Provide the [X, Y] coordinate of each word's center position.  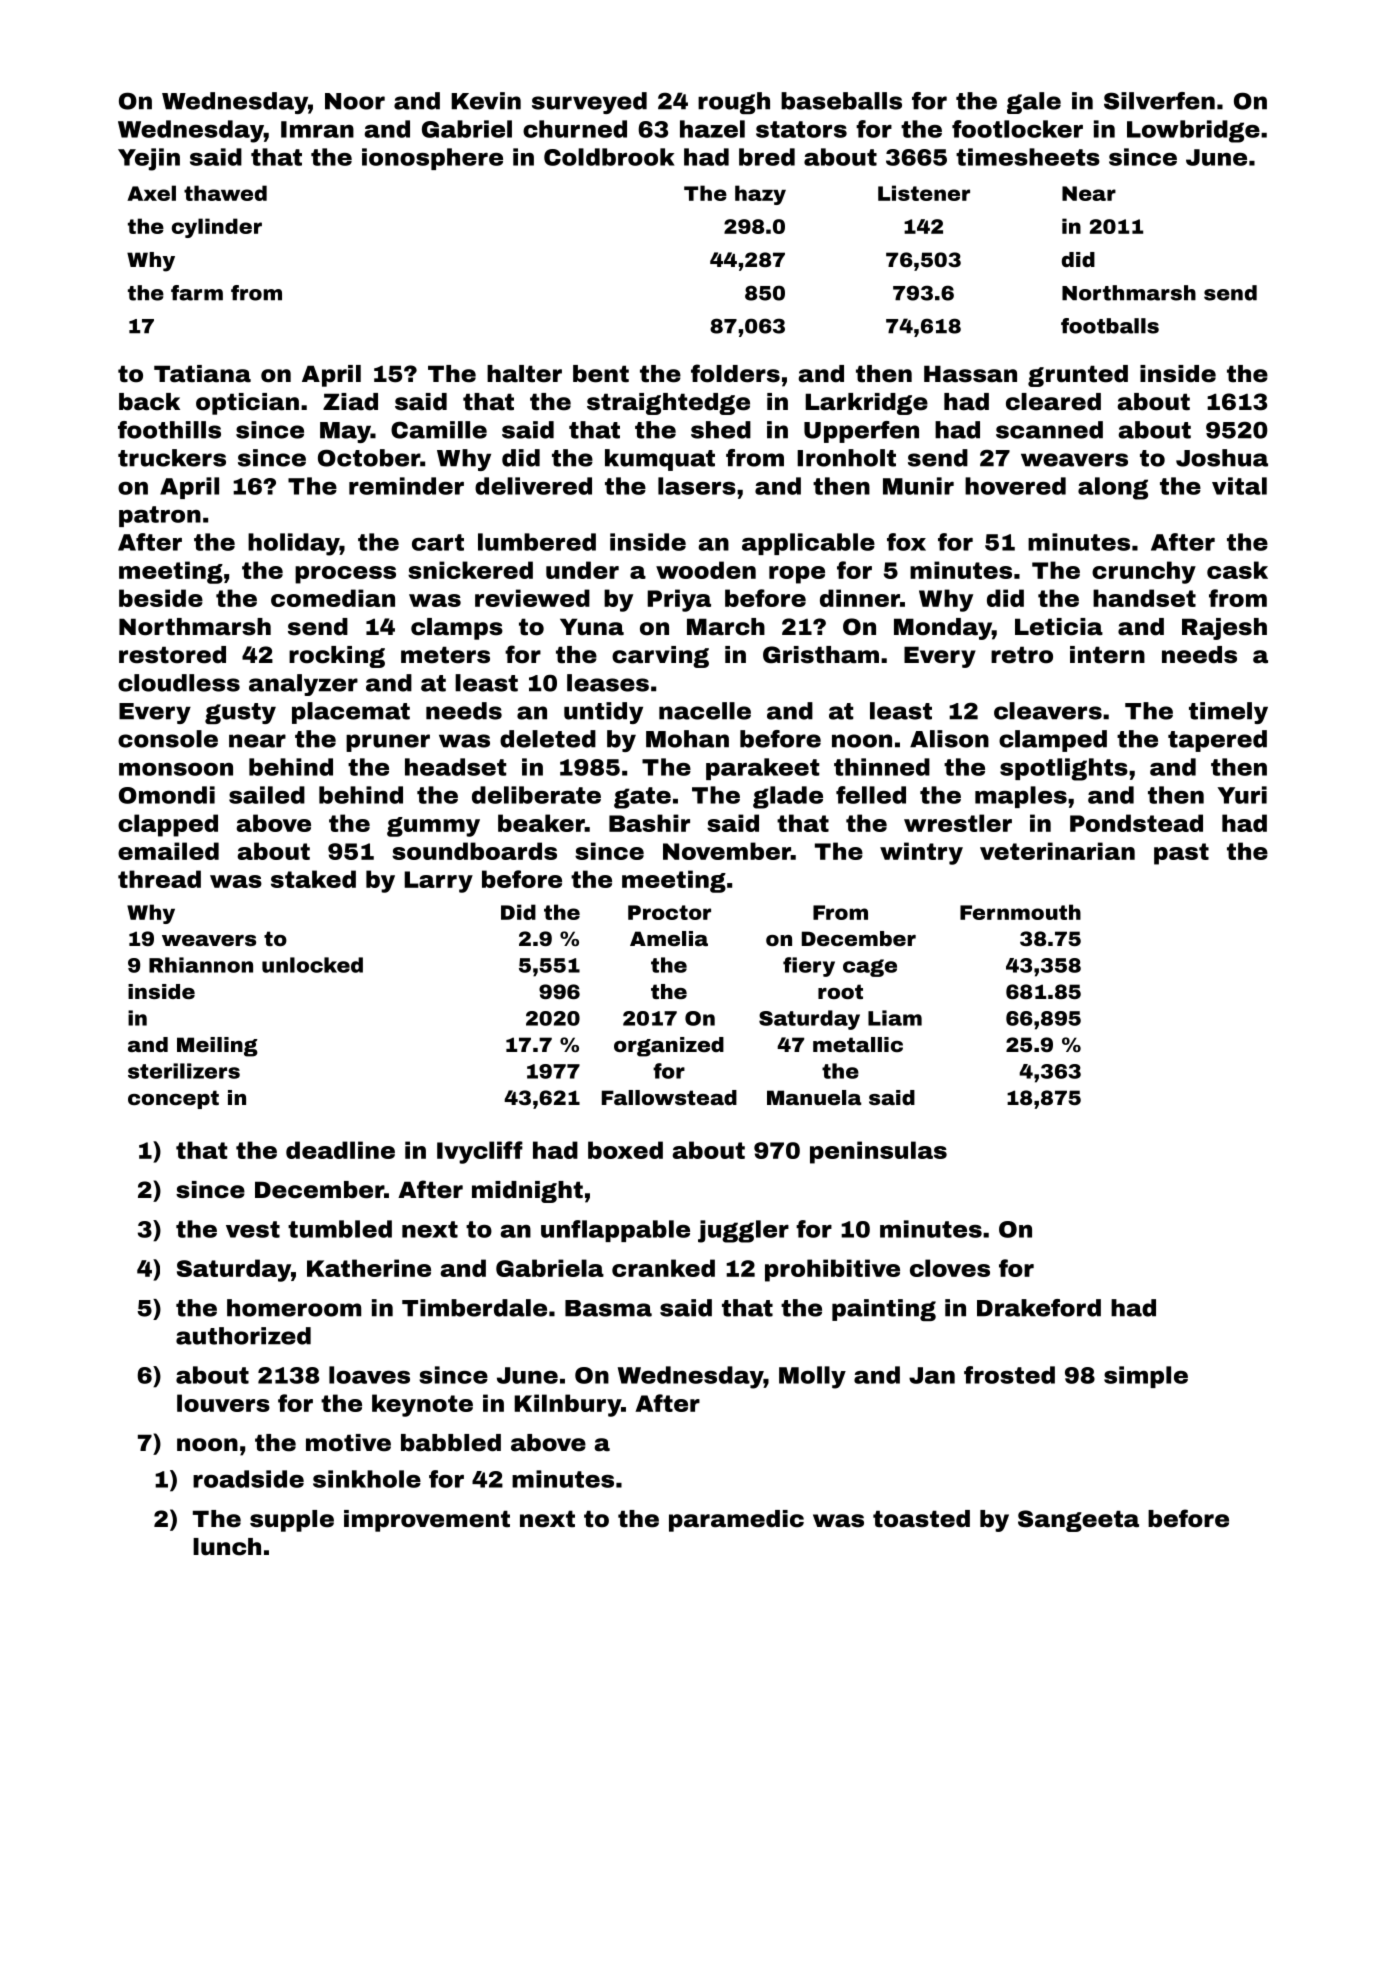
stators [801, 129]
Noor [355, 101]
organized [669, 1047]
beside [161, 598]
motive [348, 1443]
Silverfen [1159, 101]
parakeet [762, 769]
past [1181, 854]
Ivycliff [480, 1152]
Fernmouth [1020, 912]
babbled [451, 1443]
